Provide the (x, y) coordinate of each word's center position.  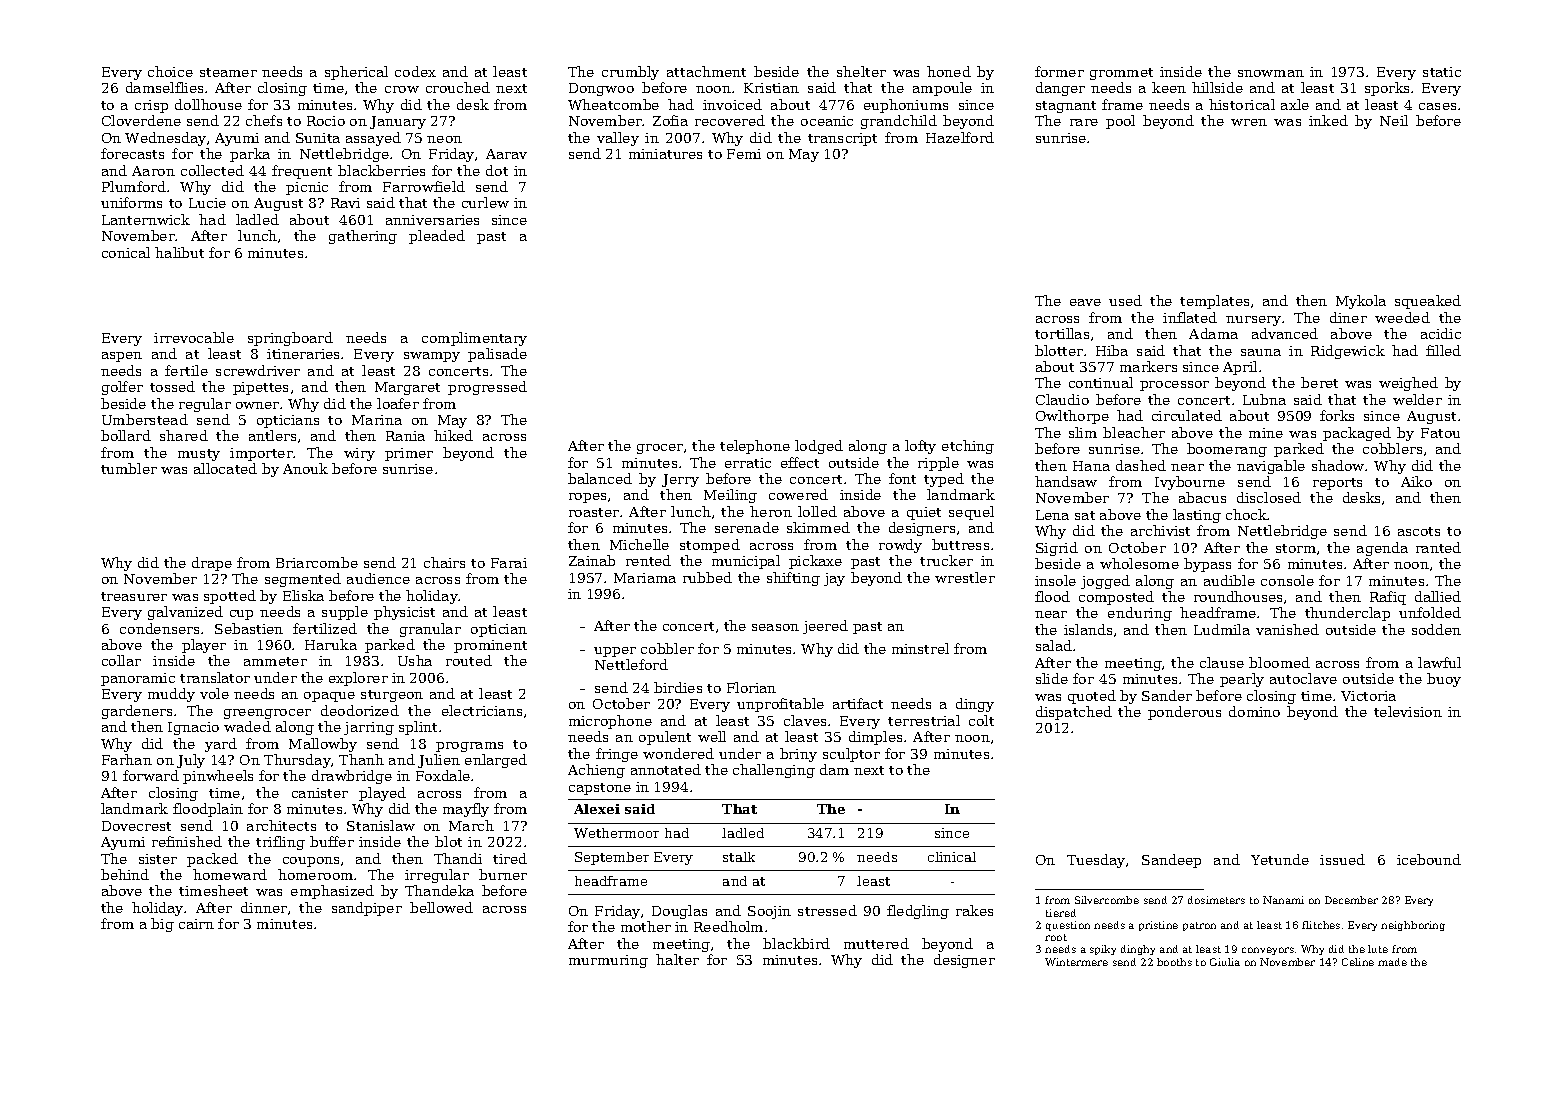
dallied (1438, 596)
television (1408, 711)
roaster (594, 512)
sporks (1387, 89)
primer (409, 454)
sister (158, 859)
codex (415, 71)
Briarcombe (317, 562)
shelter (861, 71)
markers (1148, 366)
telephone (755, 447)
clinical (952, 857)
